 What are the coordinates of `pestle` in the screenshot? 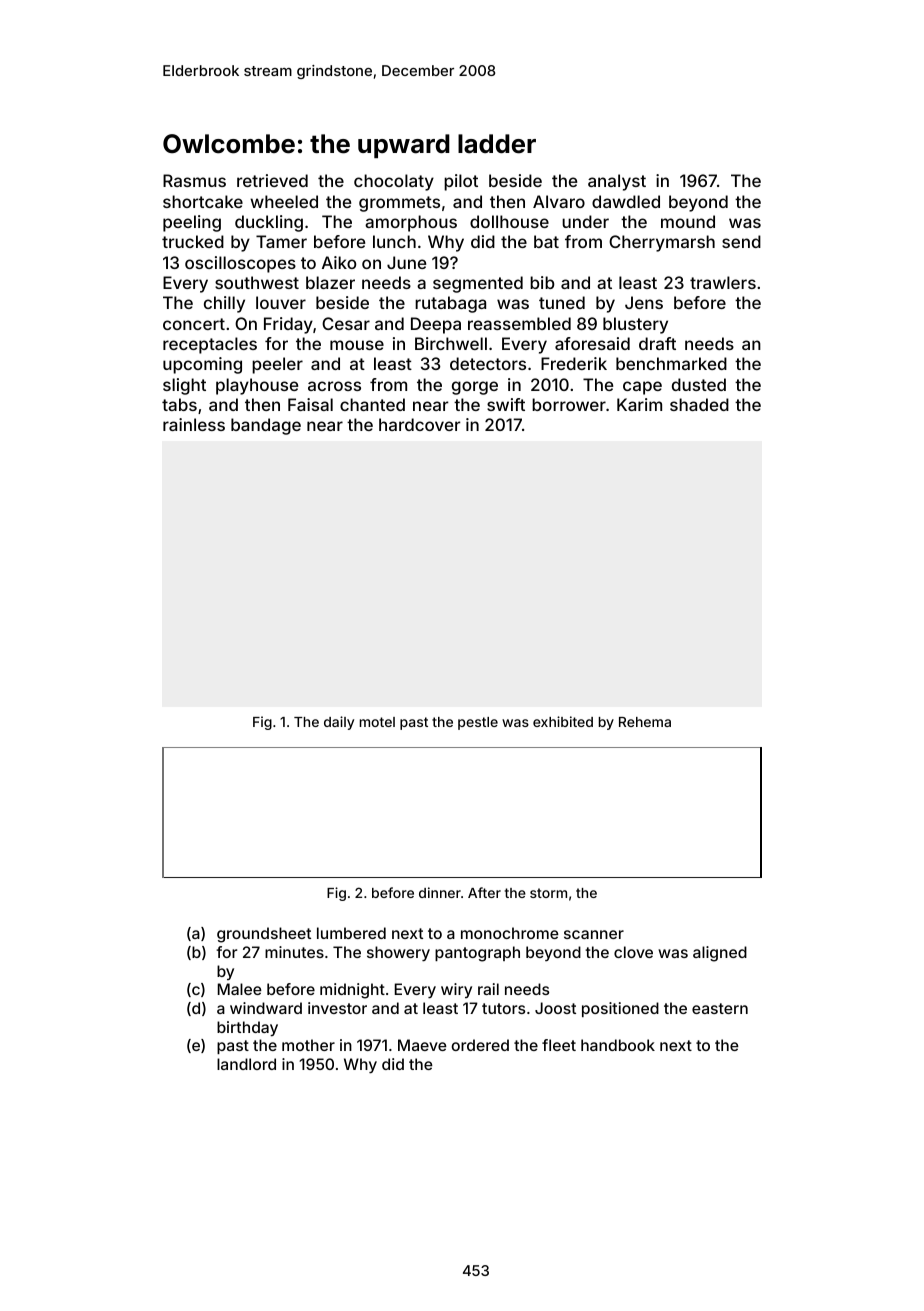 It's located at (478, 723).
